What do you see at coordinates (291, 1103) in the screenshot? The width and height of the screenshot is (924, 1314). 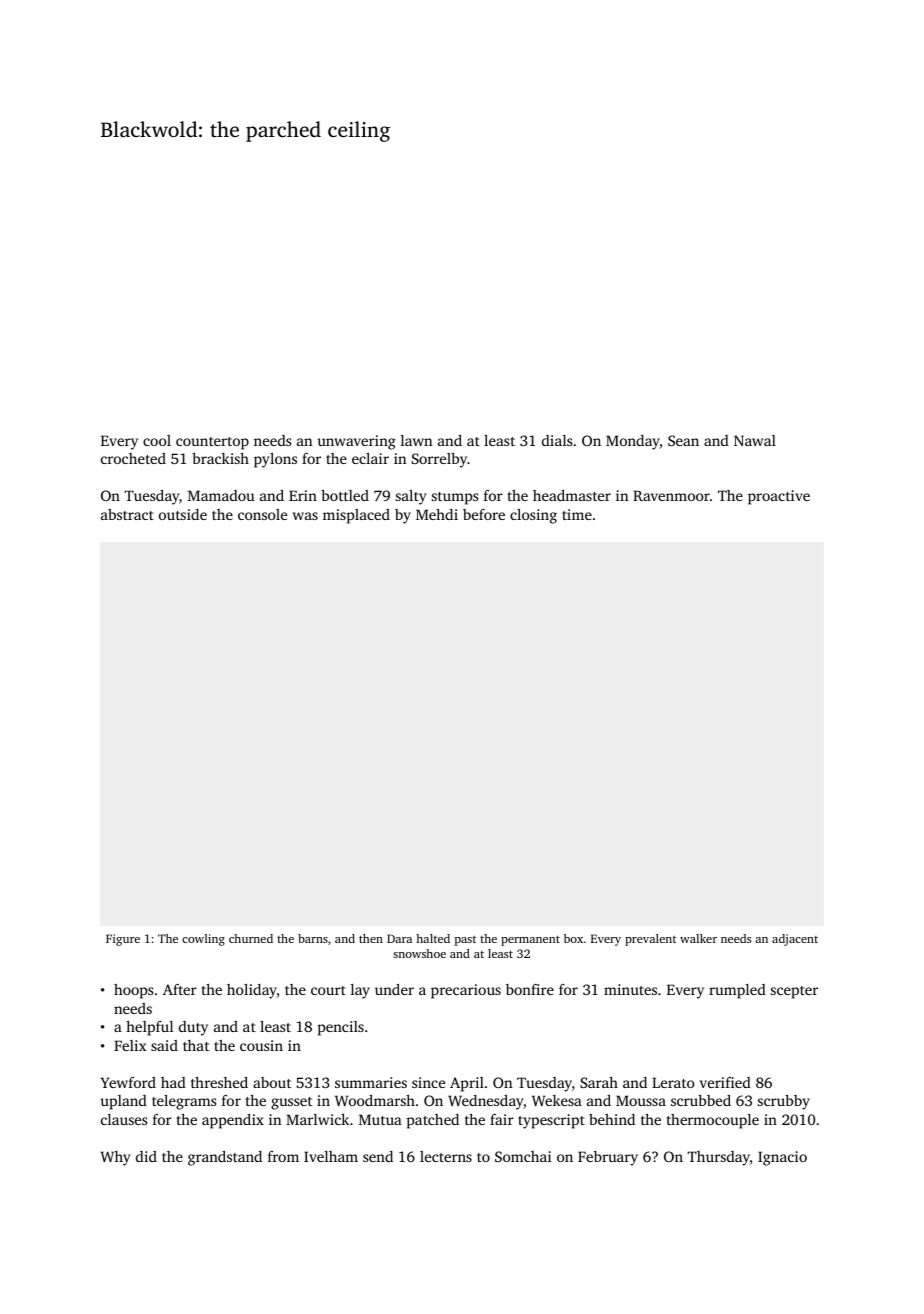 I see `gusset` at bounding box center [291, 1103].
